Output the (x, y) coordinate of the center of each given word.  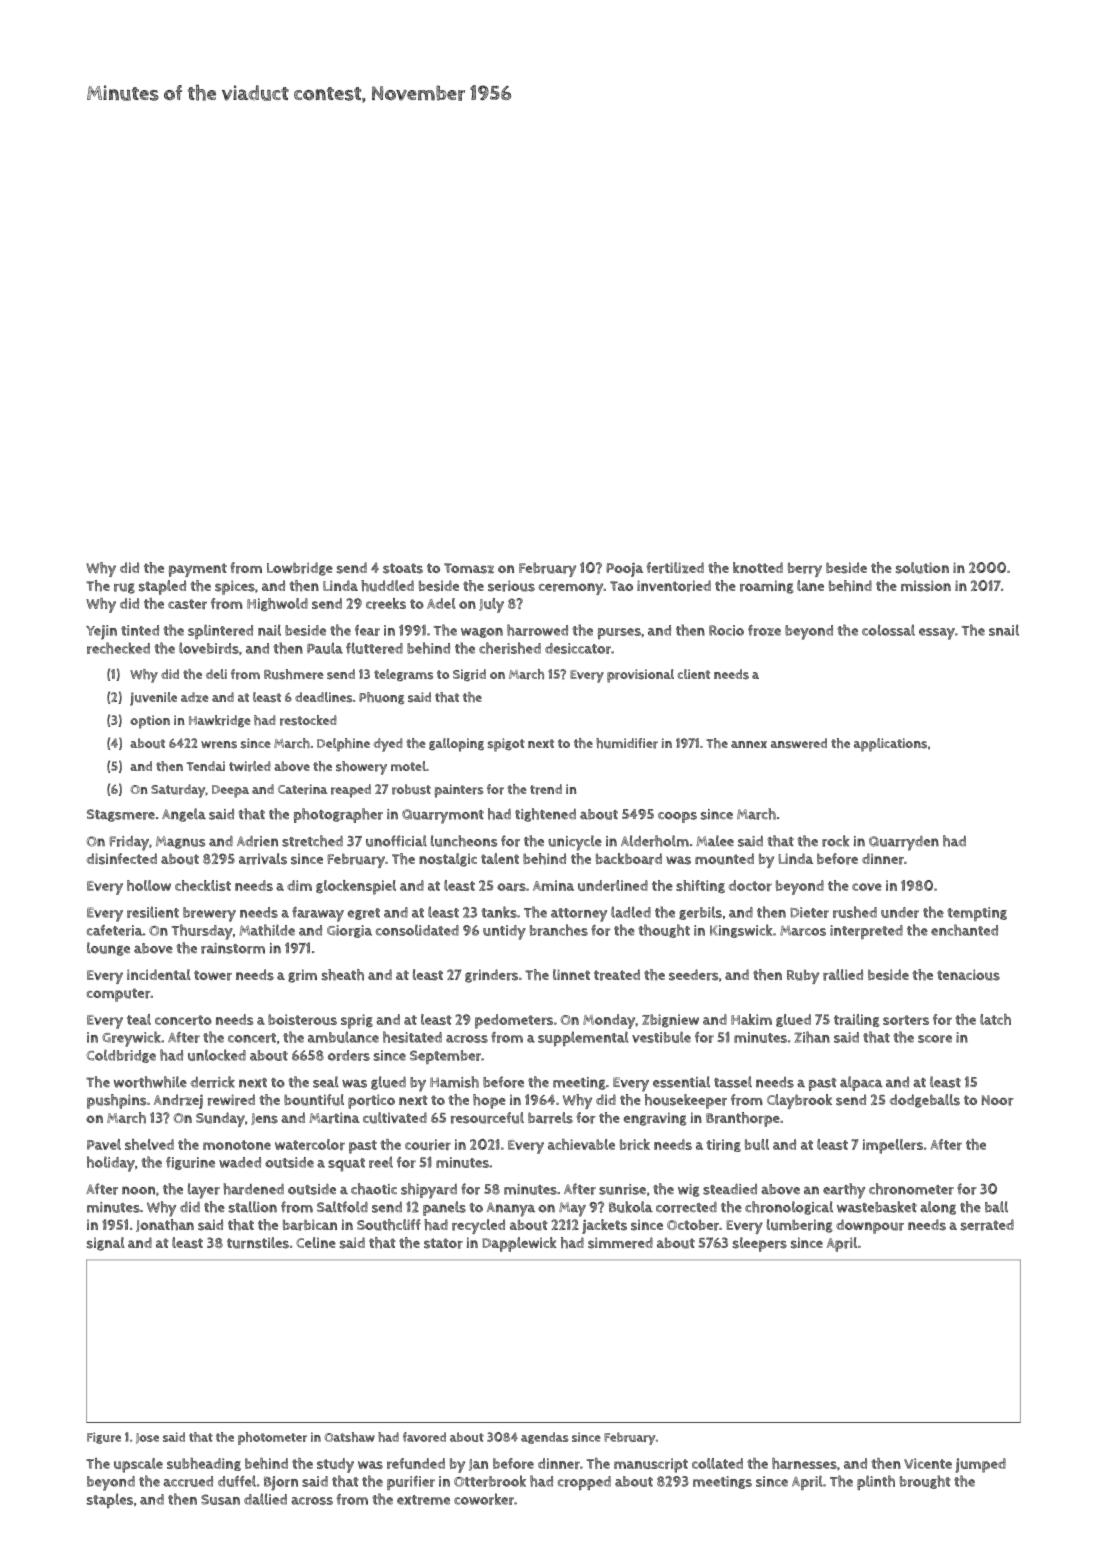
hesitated (412, 1037)
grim (302, 976)
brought (925, 1482)
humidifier (627, 743)
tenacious (968, 975)
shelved (149, 1144)
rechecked (118, 648)
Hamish (454, 1082)
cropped (584, 1483)
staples (110, 1500)
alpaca (861, 1083)
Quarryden (904, 843)
